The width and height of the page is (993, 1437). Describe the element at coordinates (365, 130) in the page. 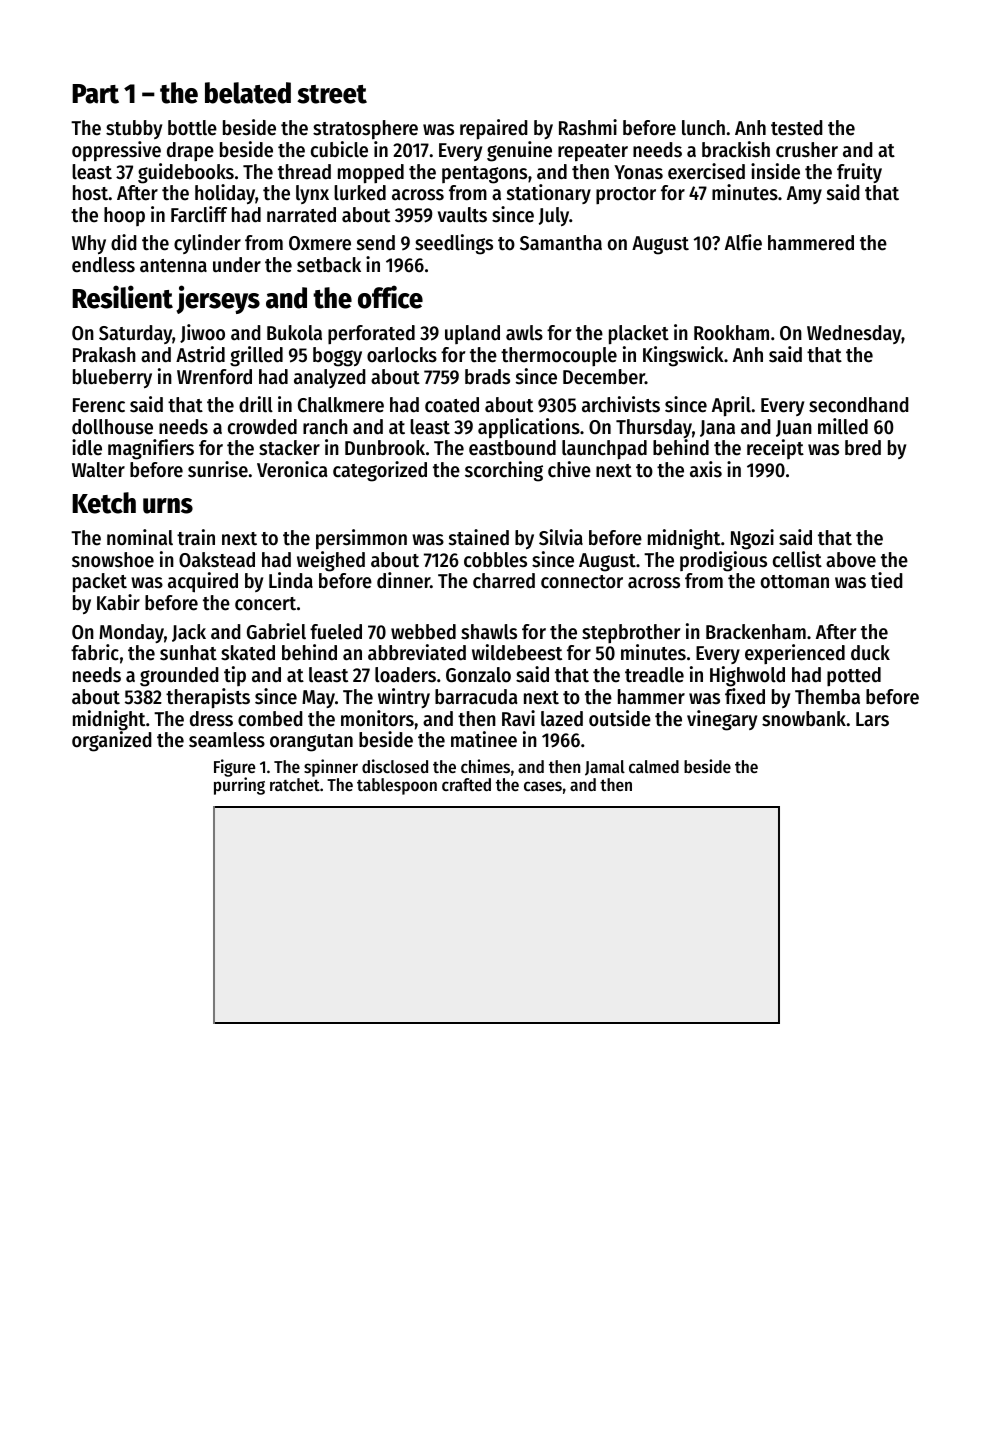

I see `stratosphere` at that location.
